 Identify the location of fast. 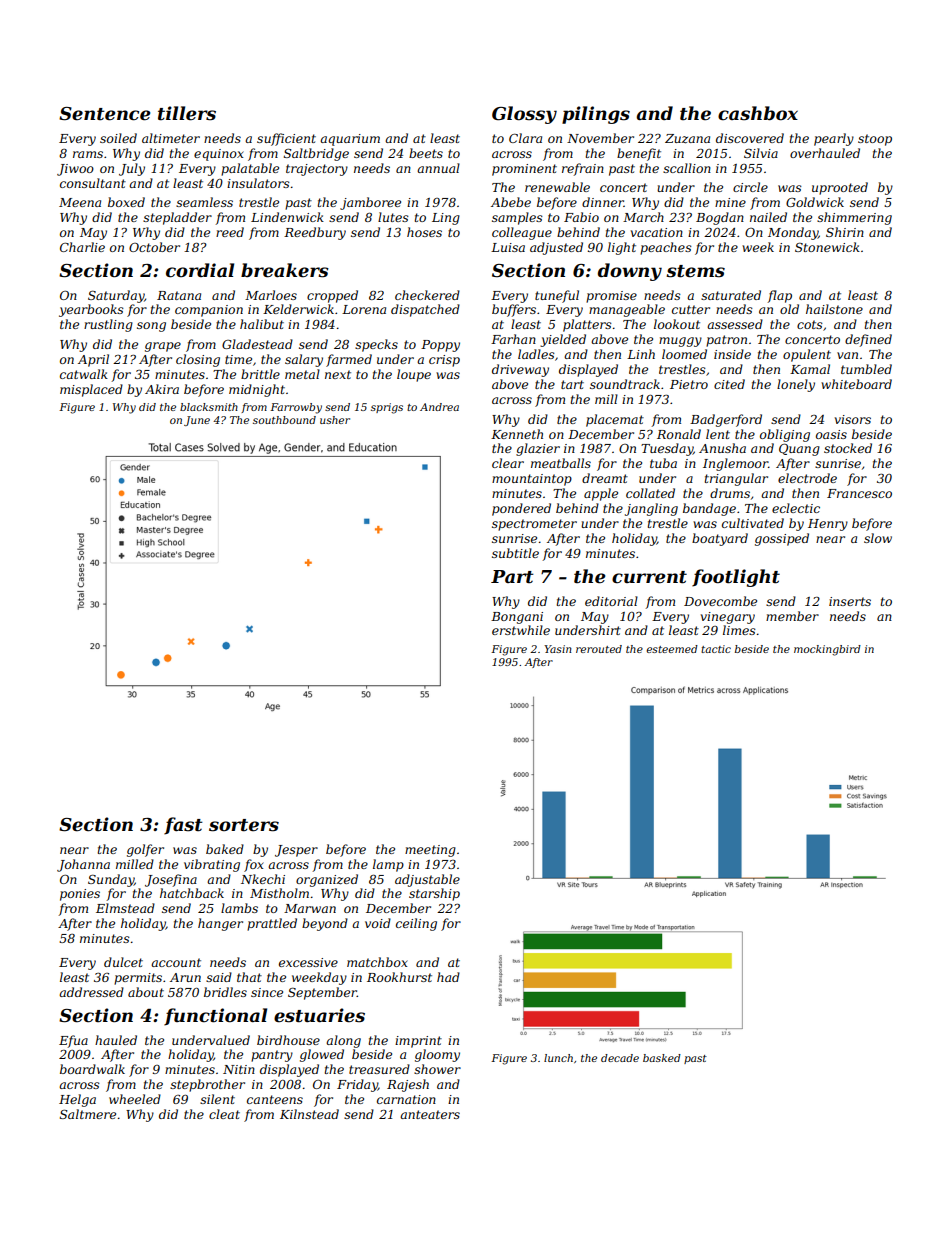
(183, 826).
